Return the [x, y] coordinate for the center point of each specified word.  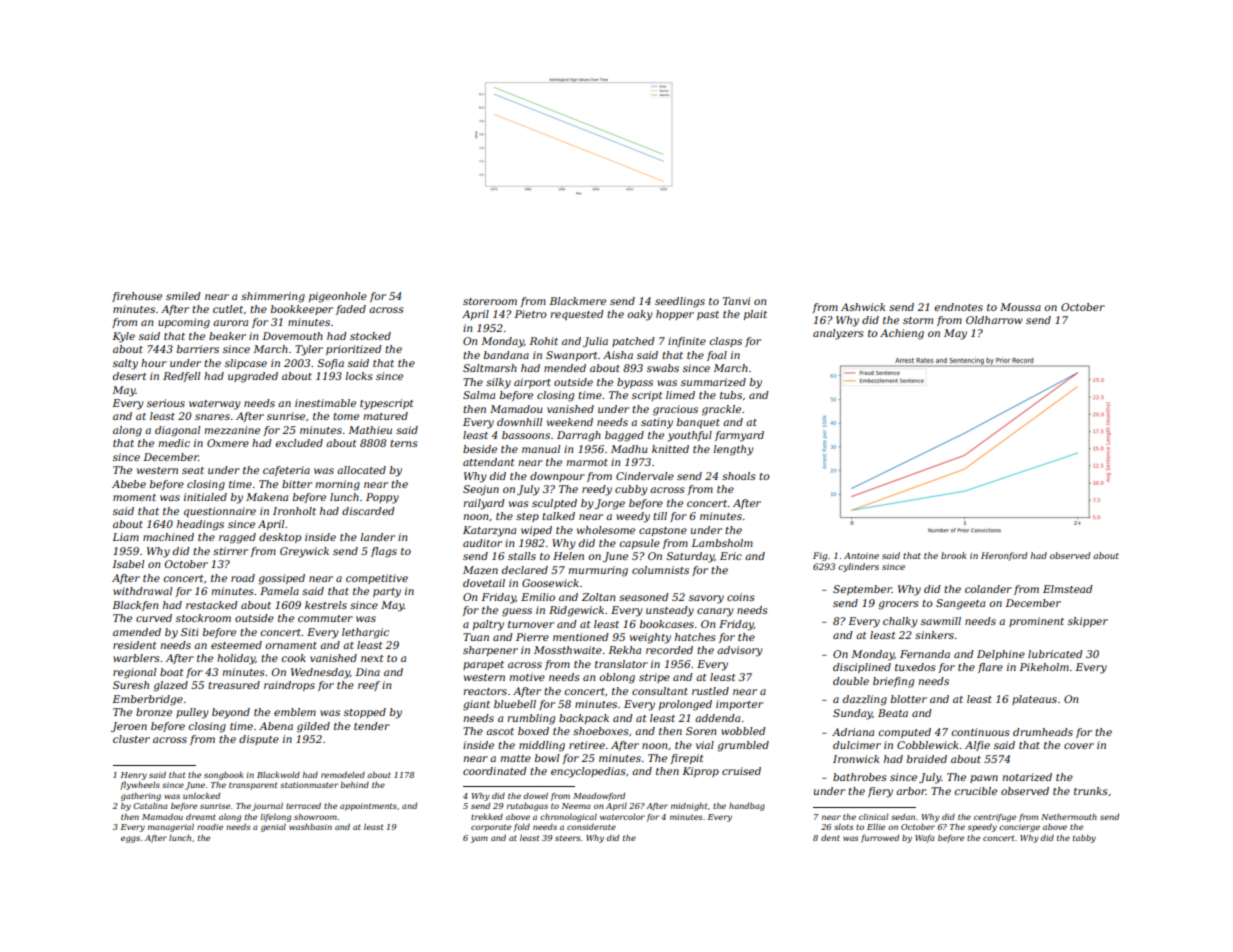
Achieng [902, 334]
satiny [657, 423]
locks [359, 376]
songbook [223, 776]
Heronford [1004, 556]
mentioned [581, 637]
